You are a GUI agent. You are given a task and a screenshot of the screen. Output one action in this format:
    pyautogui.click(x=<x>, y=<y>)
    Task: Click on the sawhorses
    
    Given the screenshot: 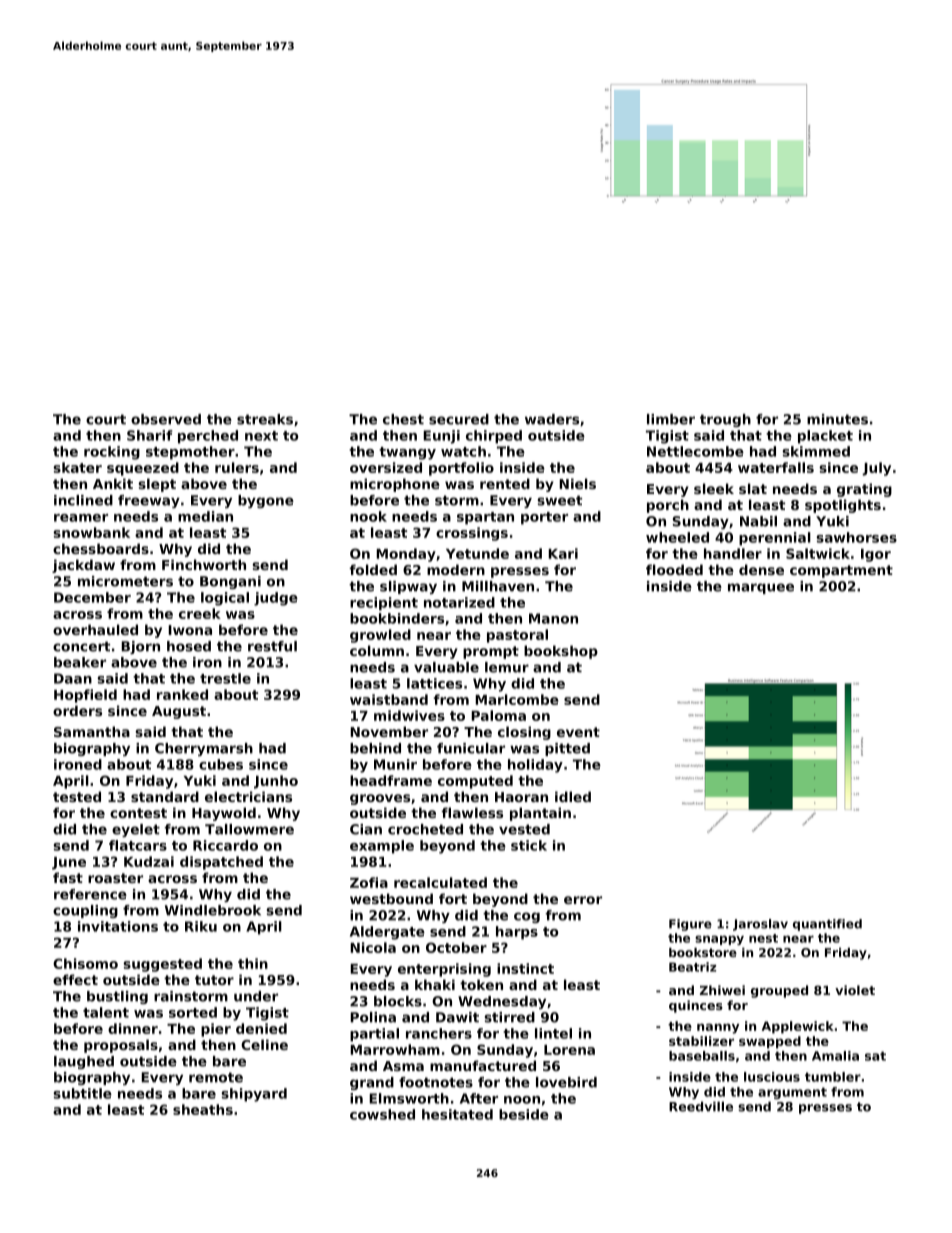 What is the action you would take?
    pyautogui.click(x=856, y=537)
